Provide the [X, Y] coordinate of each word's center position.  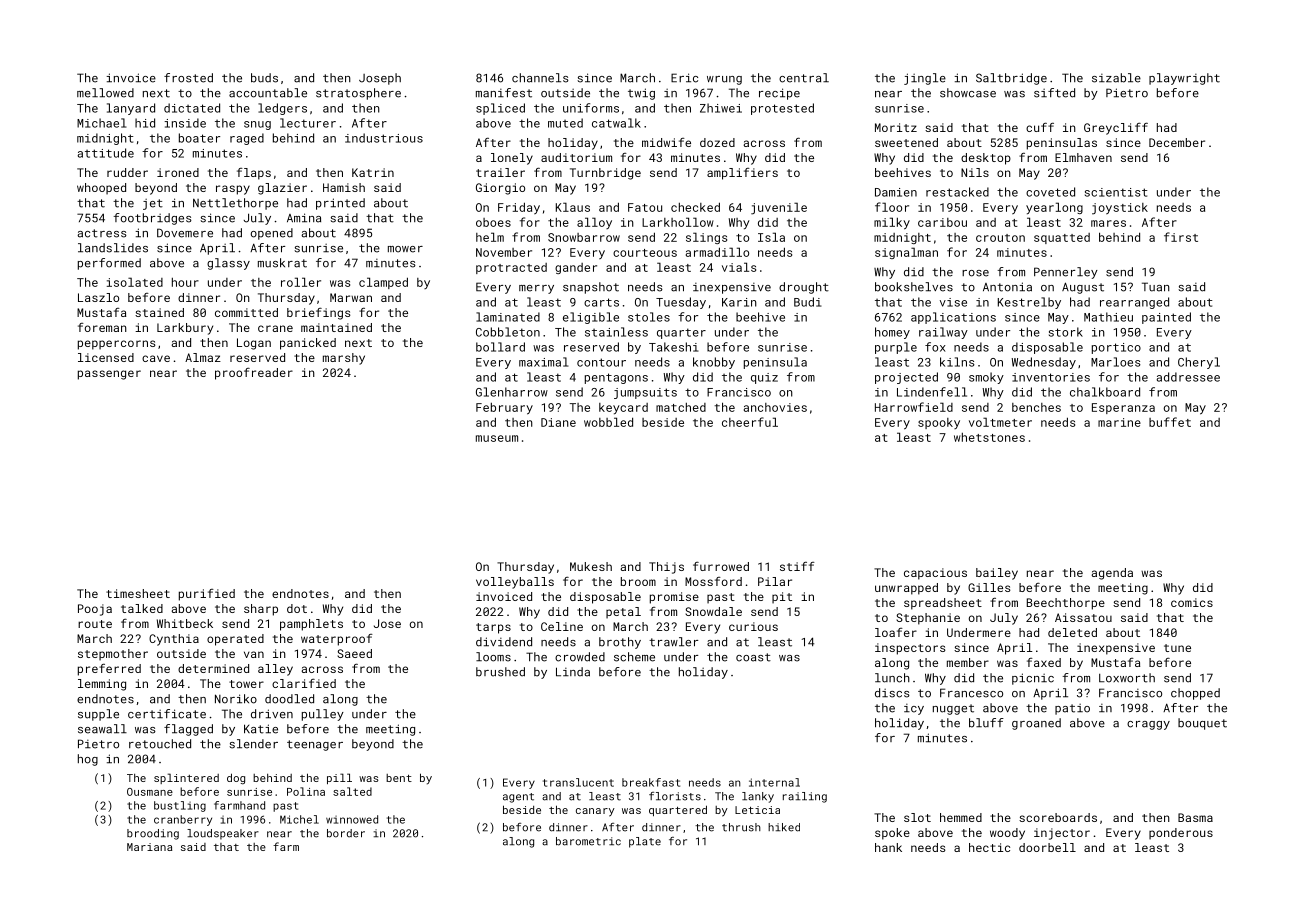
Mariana [149, 847]
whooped [101, 189]
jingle [925, 79]
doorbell [1047, 847]
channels [540, 78]
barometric [588, 841]
